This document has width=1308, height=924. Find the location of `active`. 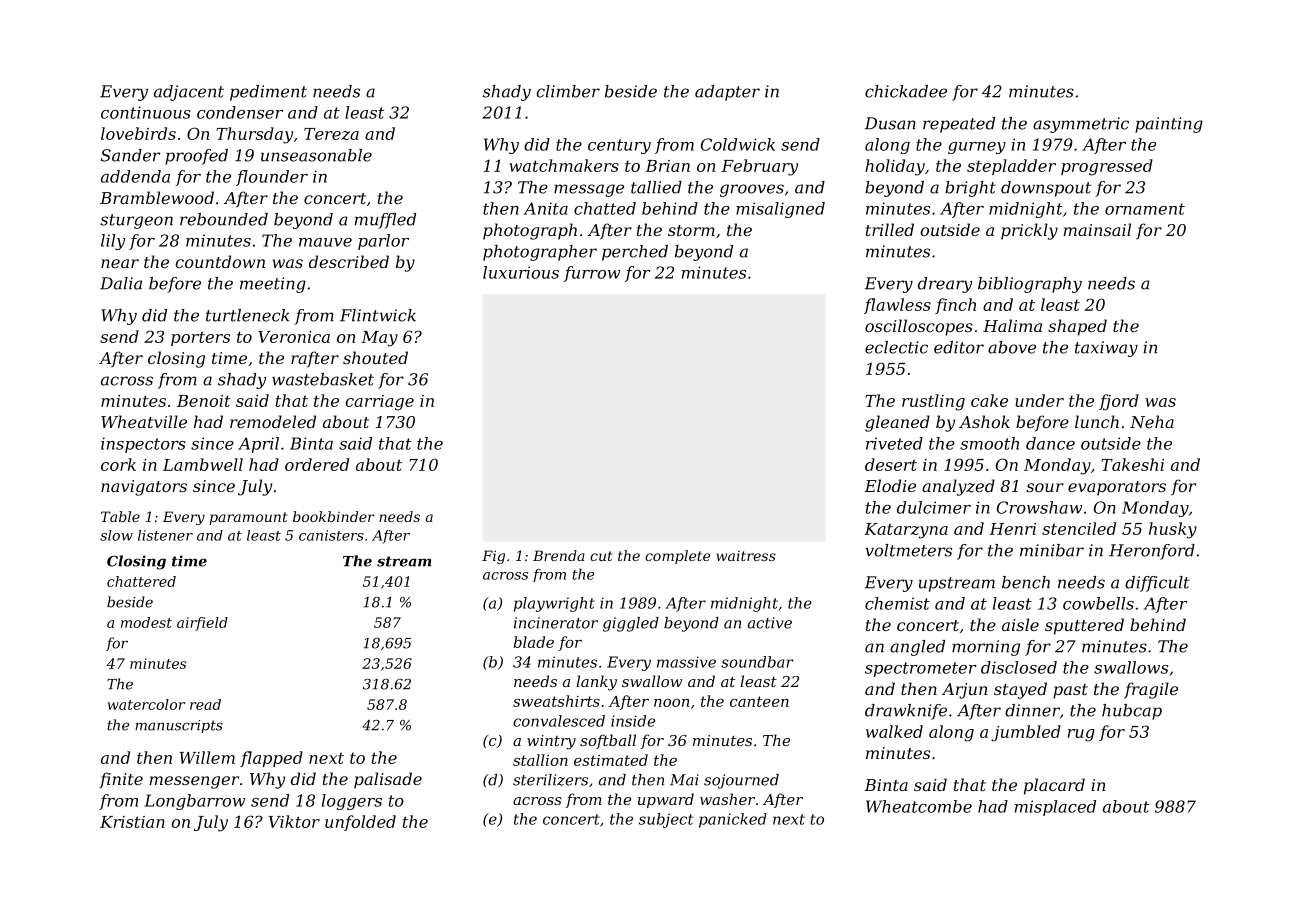

active is located at coordinates (770, 623).
